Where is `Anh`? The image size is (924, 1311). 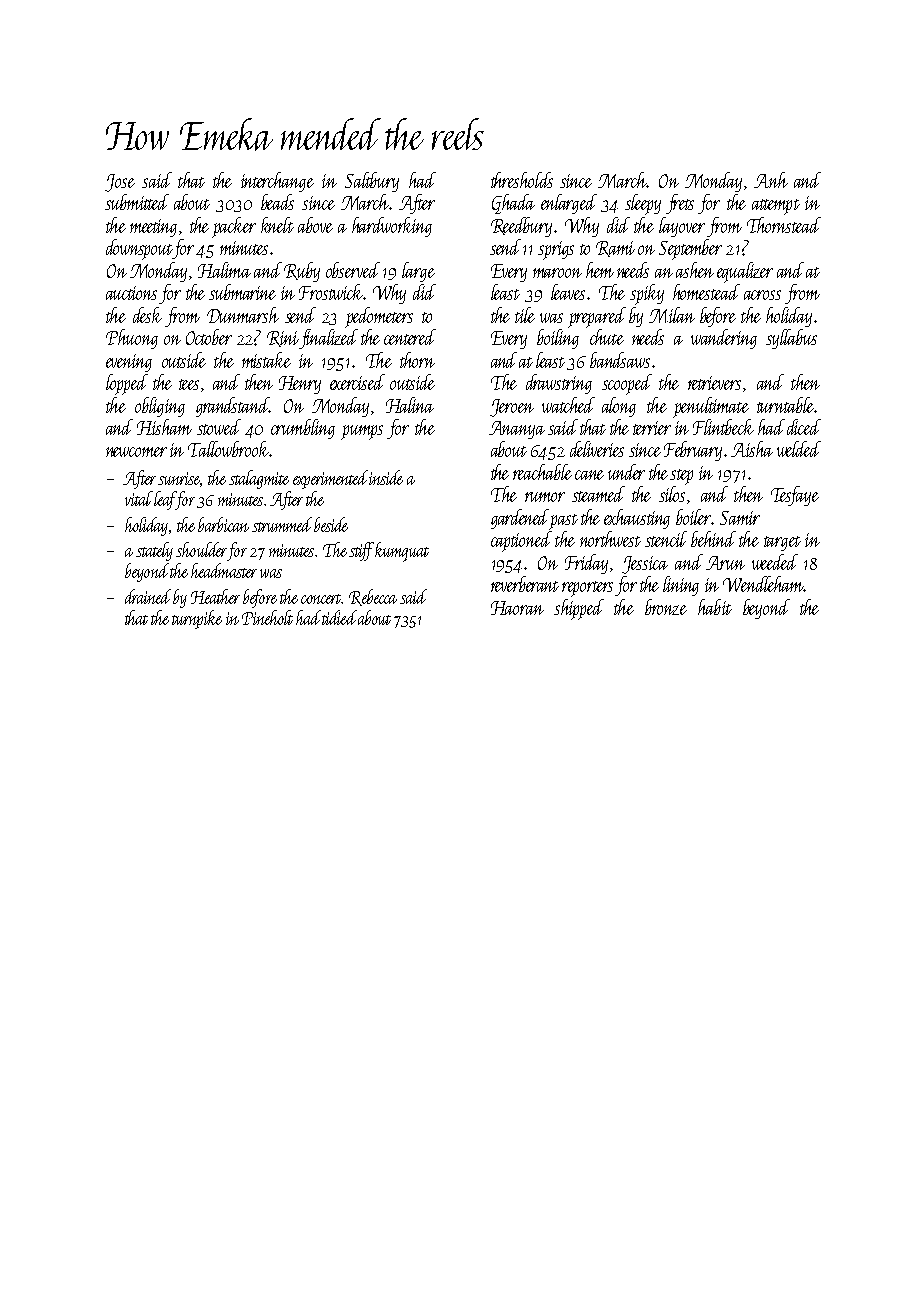
Anh is located at coordinates (771, 180).
